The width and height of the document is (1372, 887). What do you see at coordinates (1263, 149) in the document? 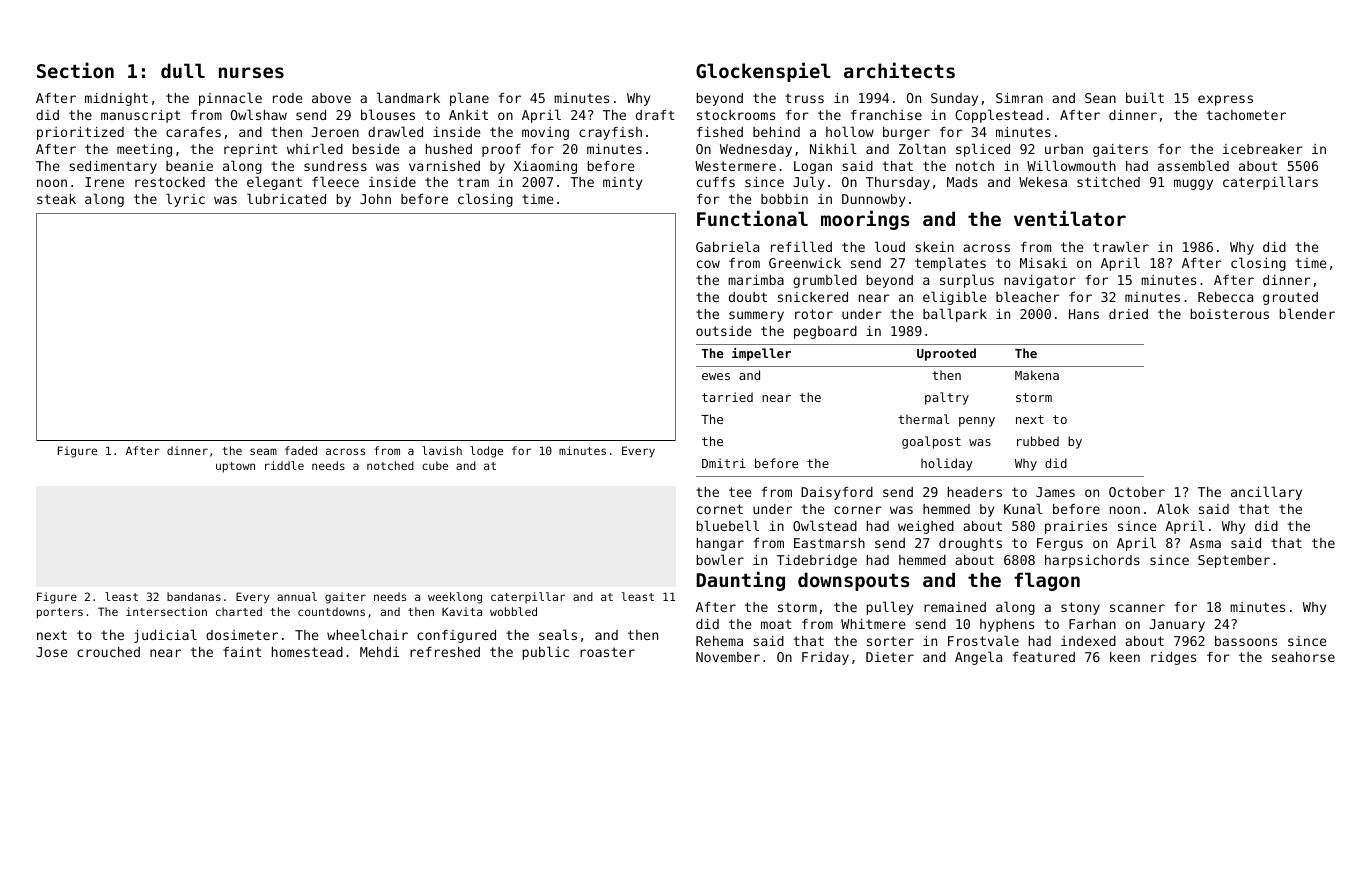
I see `icebreaker` at bounding box center [1263, 149].
